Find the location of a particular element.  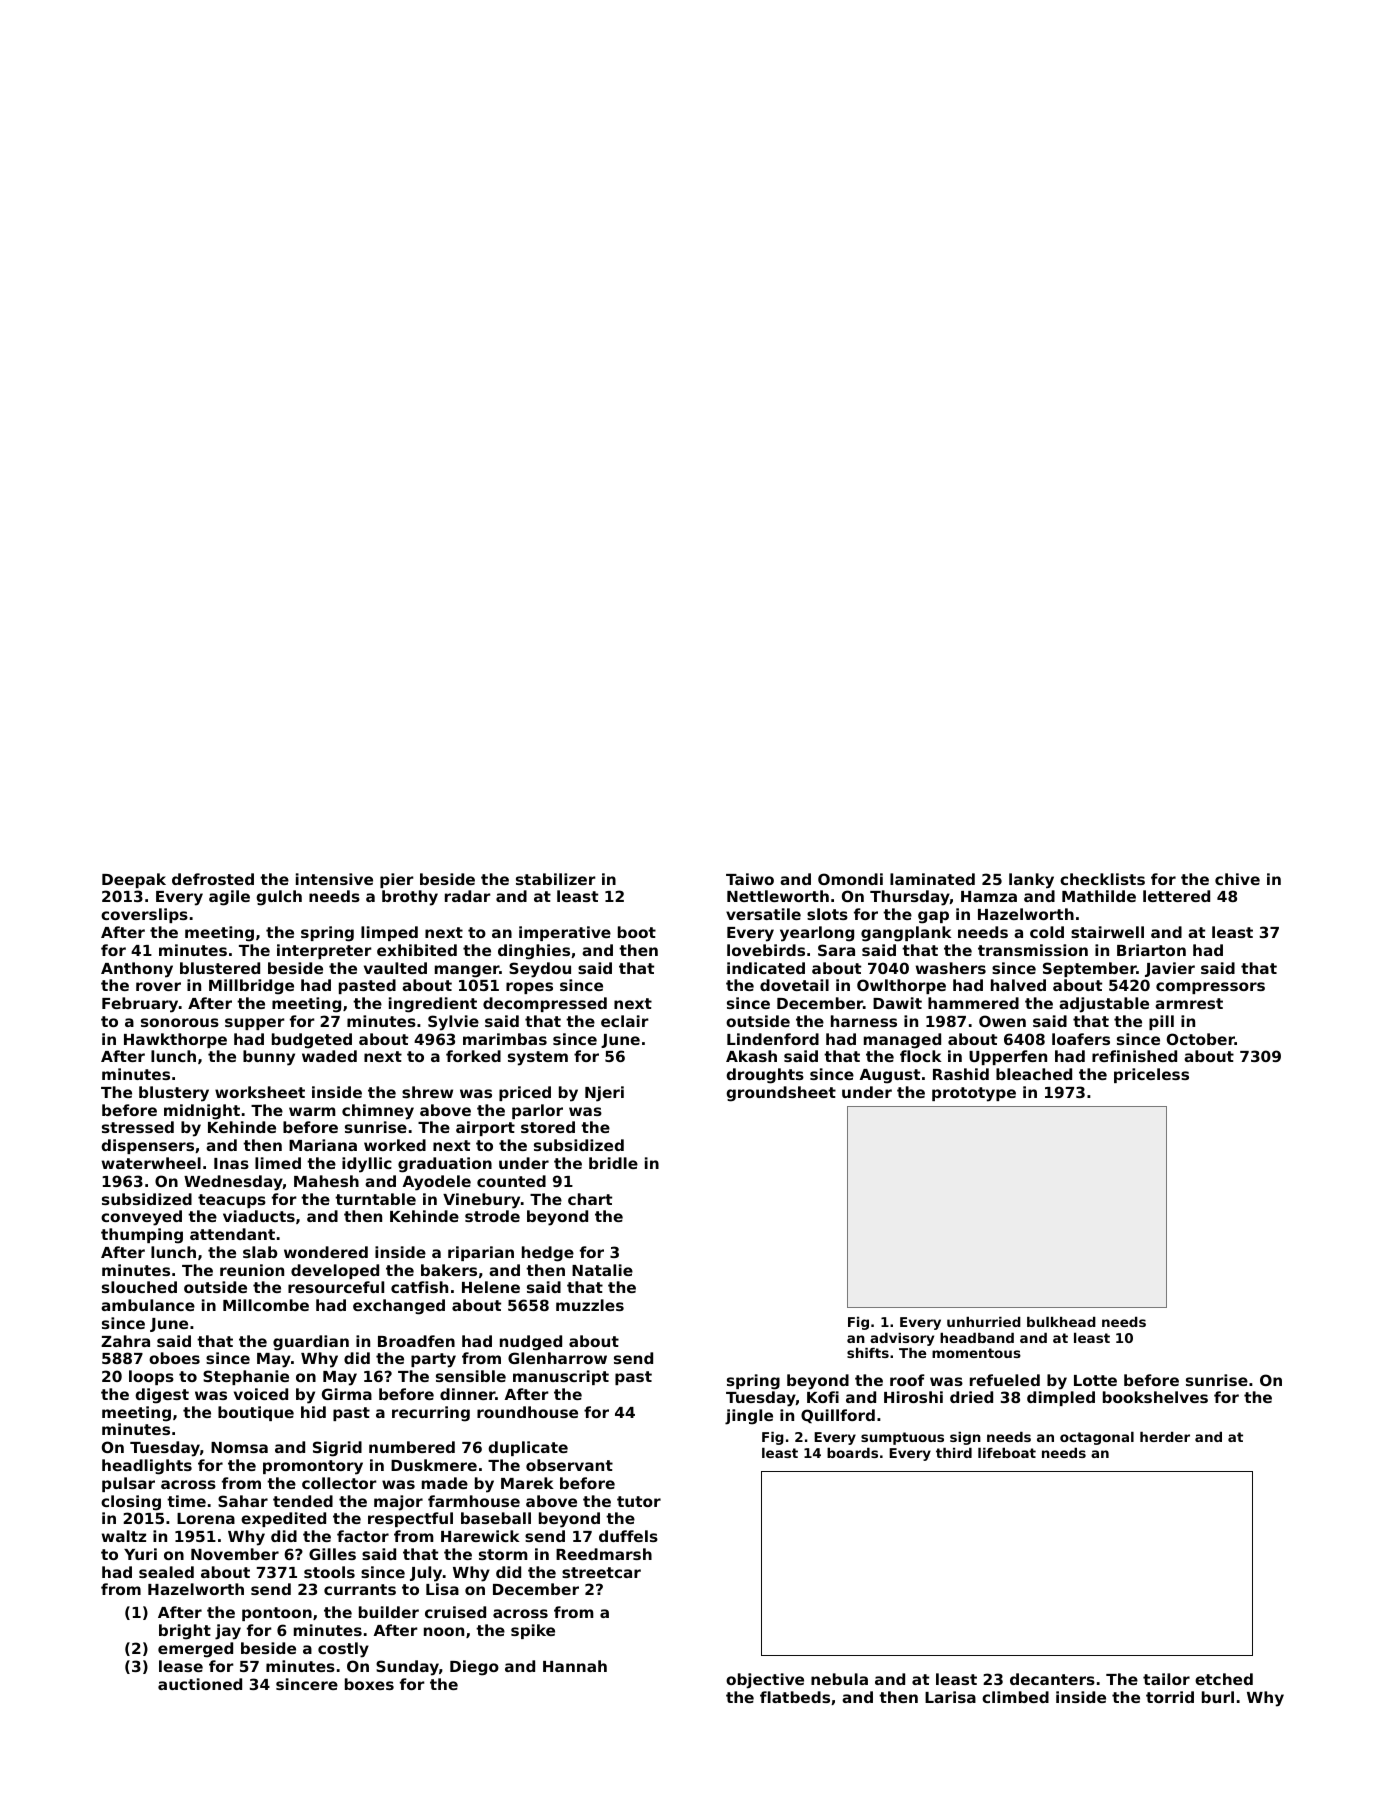

Taiwo is located at coordinates (750, 879).
